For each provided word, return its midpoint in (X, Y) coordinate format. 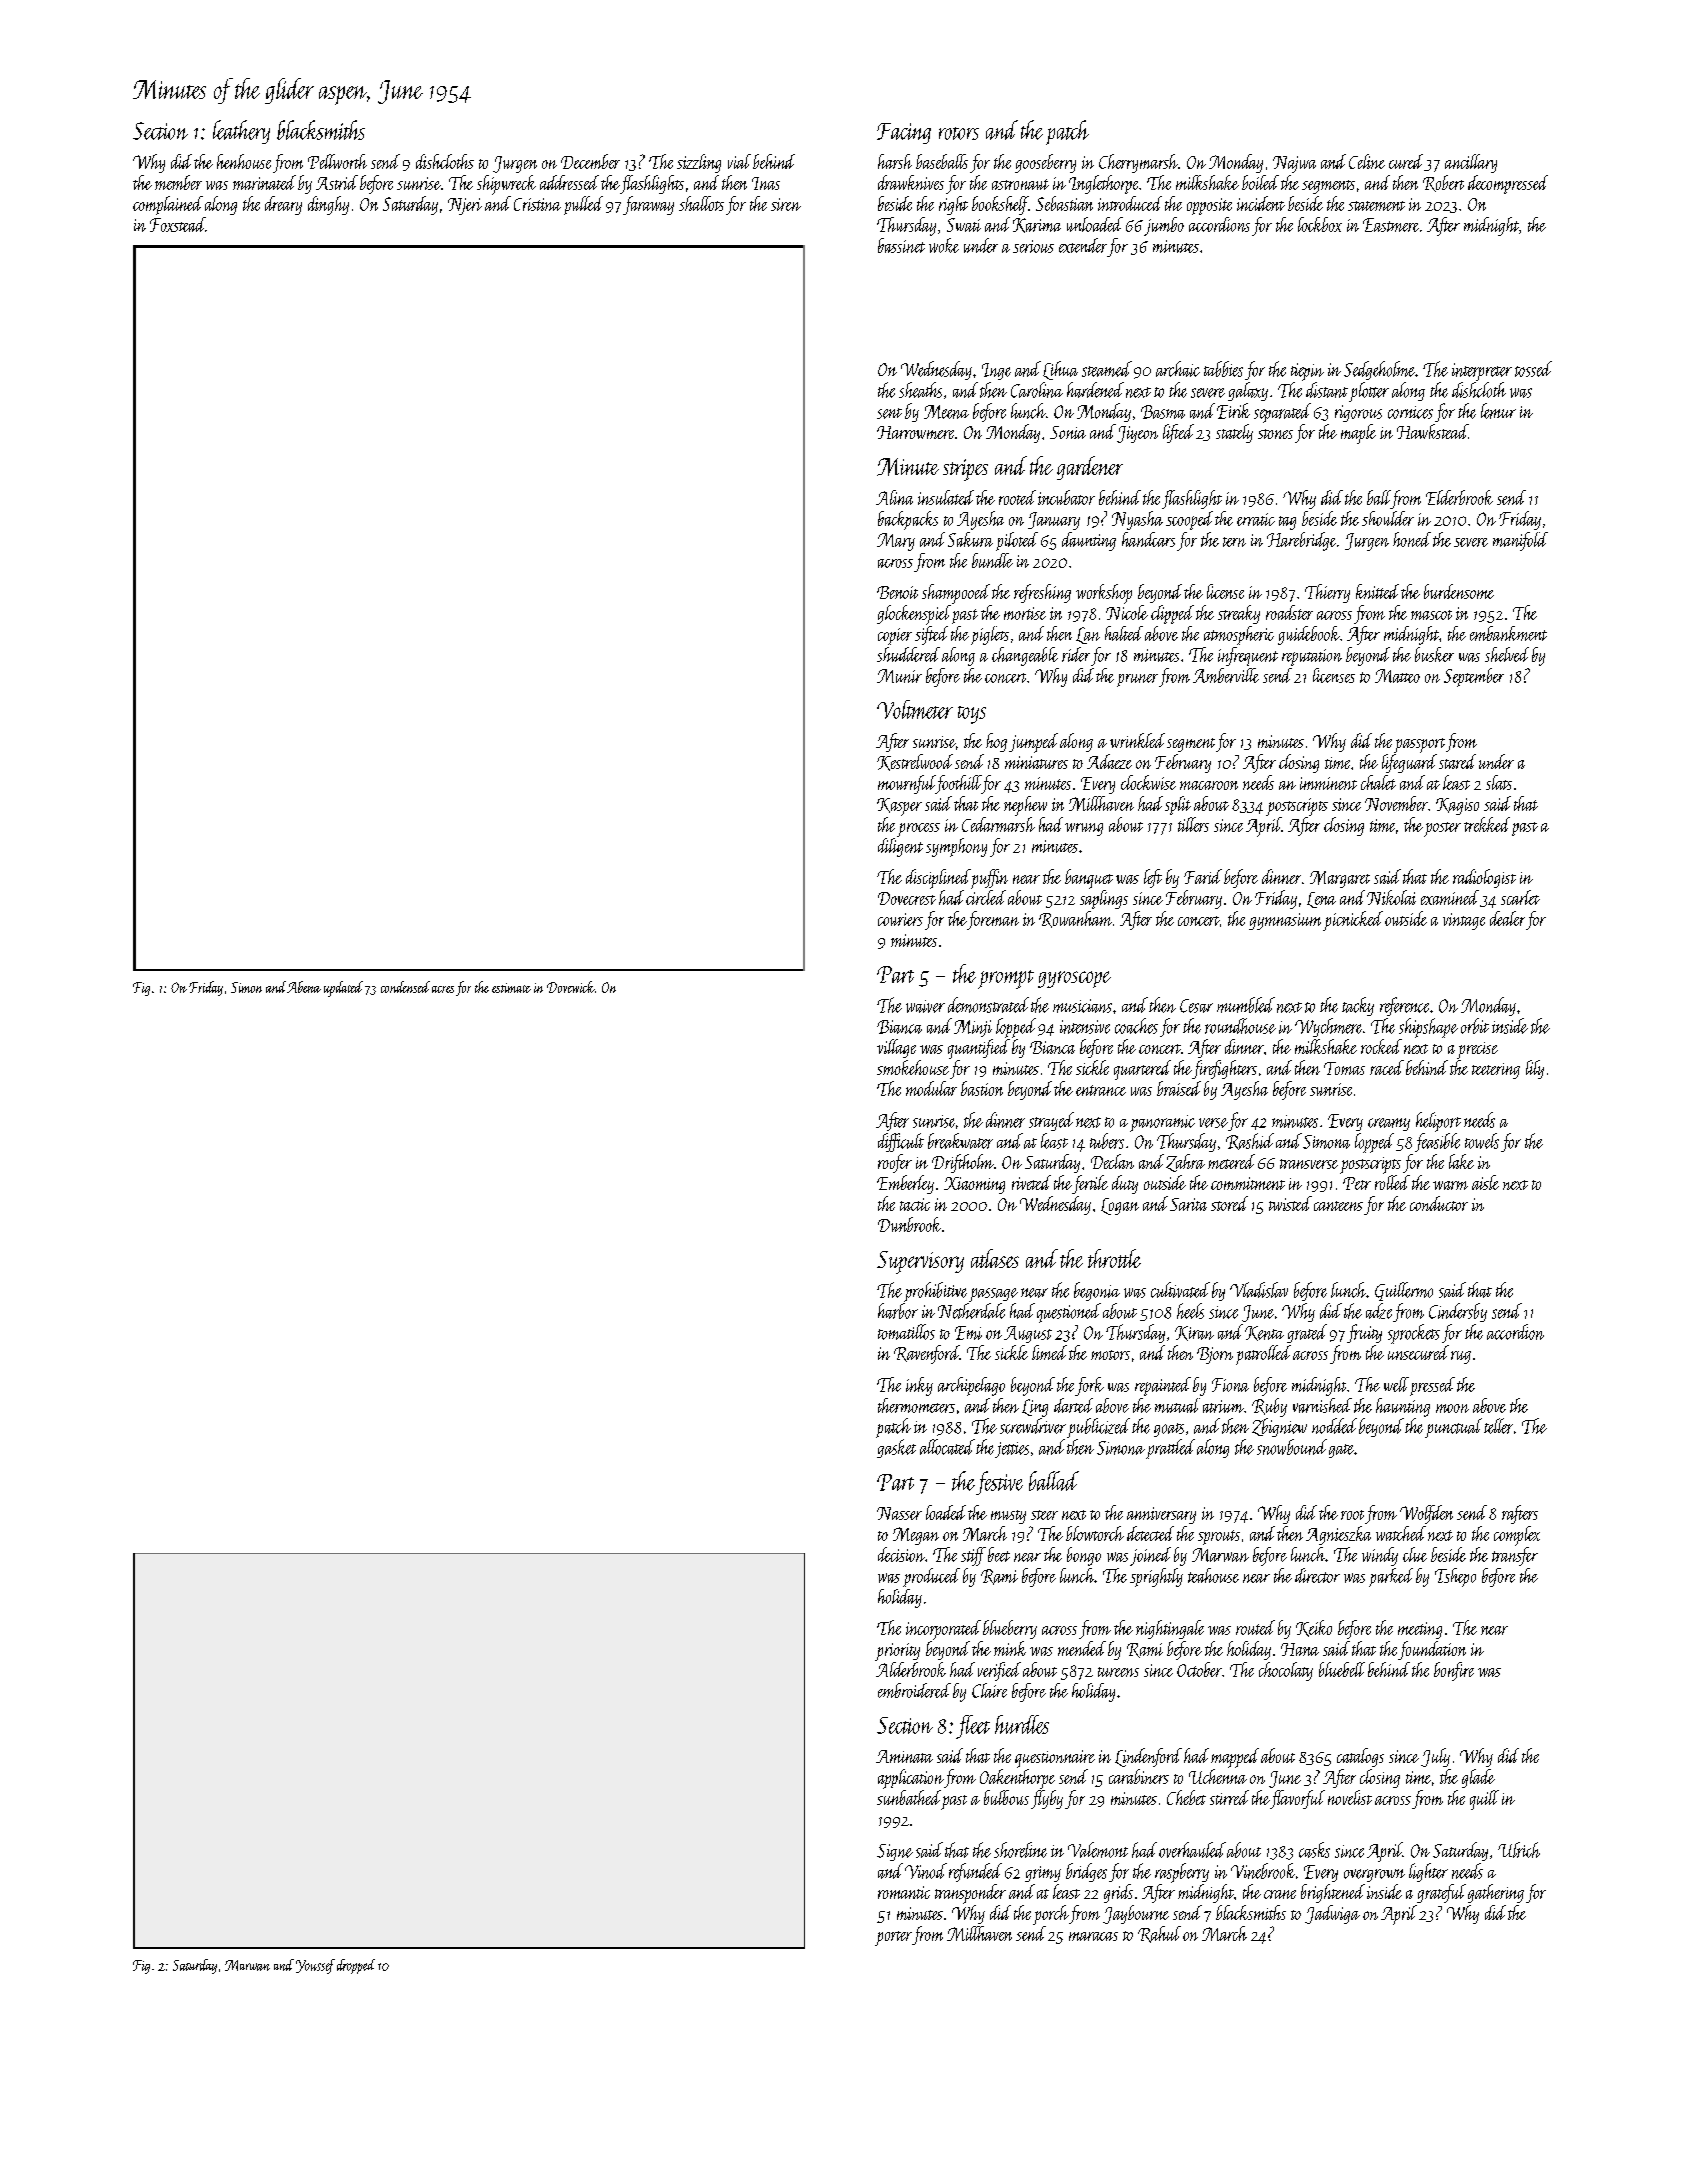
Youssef (315, 1966)
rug (1461, 1357)
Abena (304, 987)
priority (897, 1652)
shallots (701, 203)
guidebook (1309, 635)
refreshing (1042, 593)
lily (1535, 1069)
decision (901, 1554)
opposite (1209, 206)
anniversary (1161, 1515)
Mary (896, 542)
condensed (405, 987)
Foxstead (177, 224)
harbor (898, 1311)
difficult (901, 1142)
